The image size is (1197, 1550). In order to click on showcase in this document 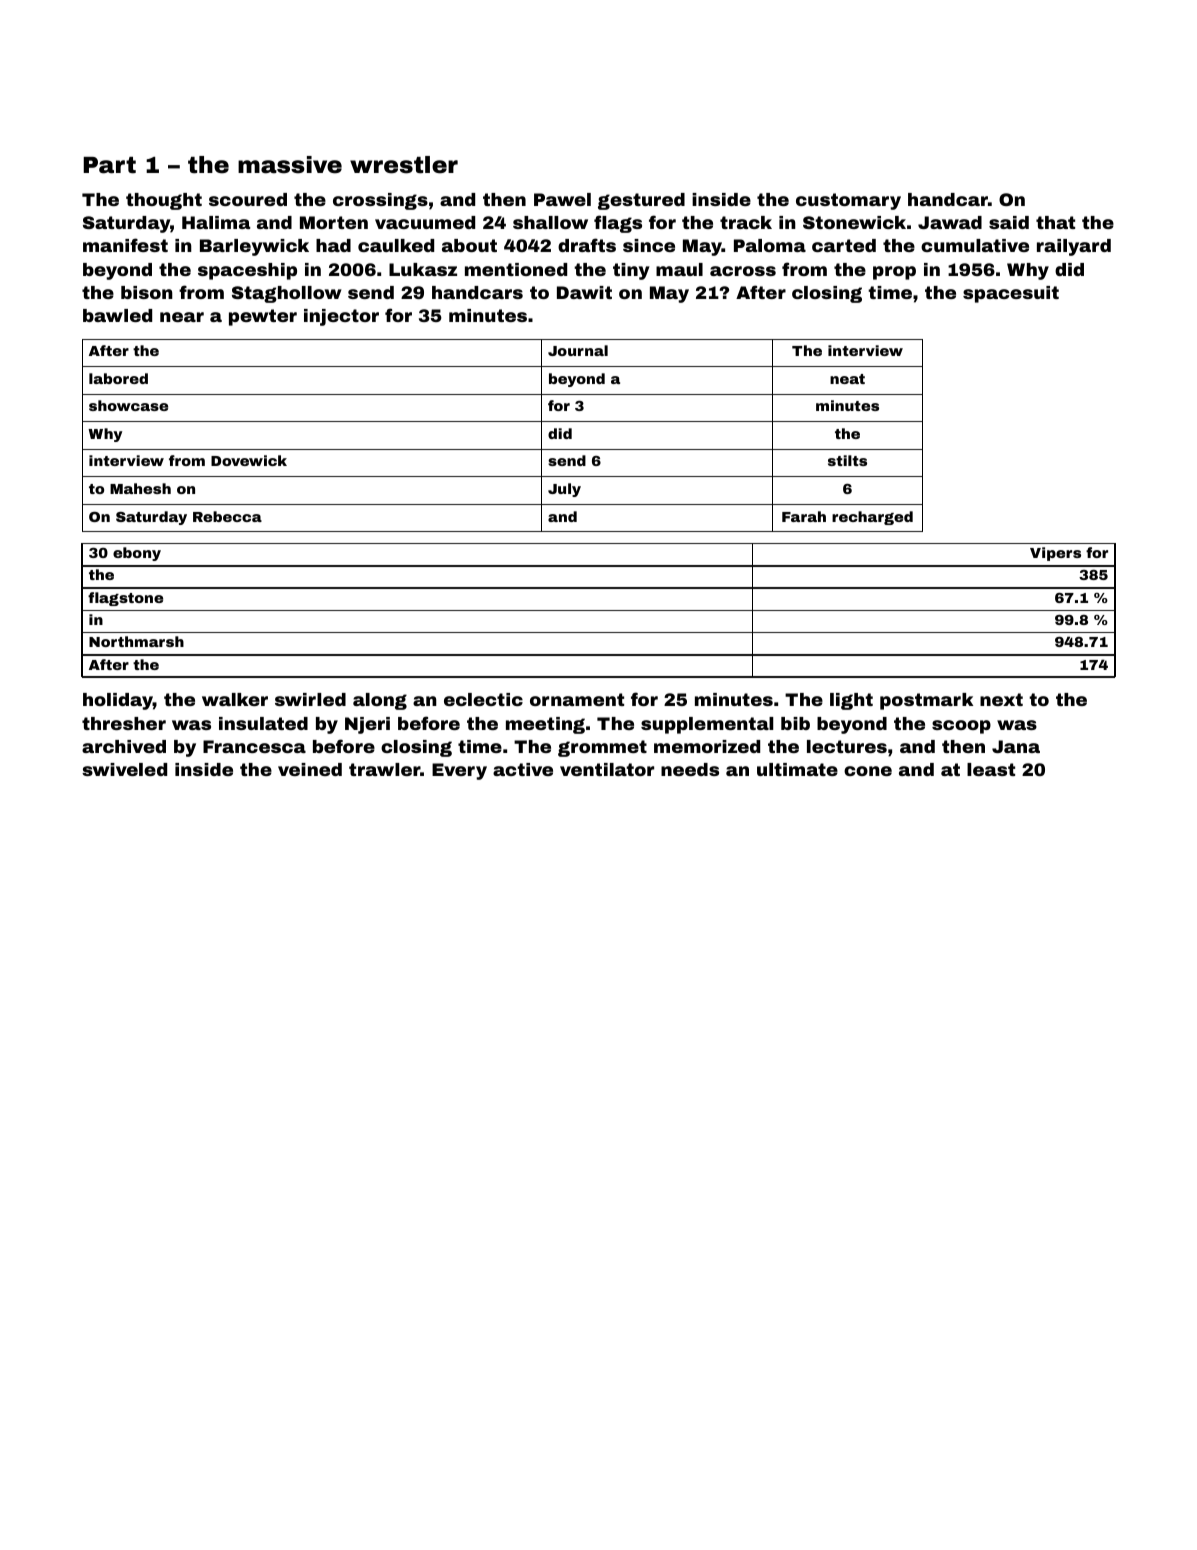, I will do `click(128, 405)`.
